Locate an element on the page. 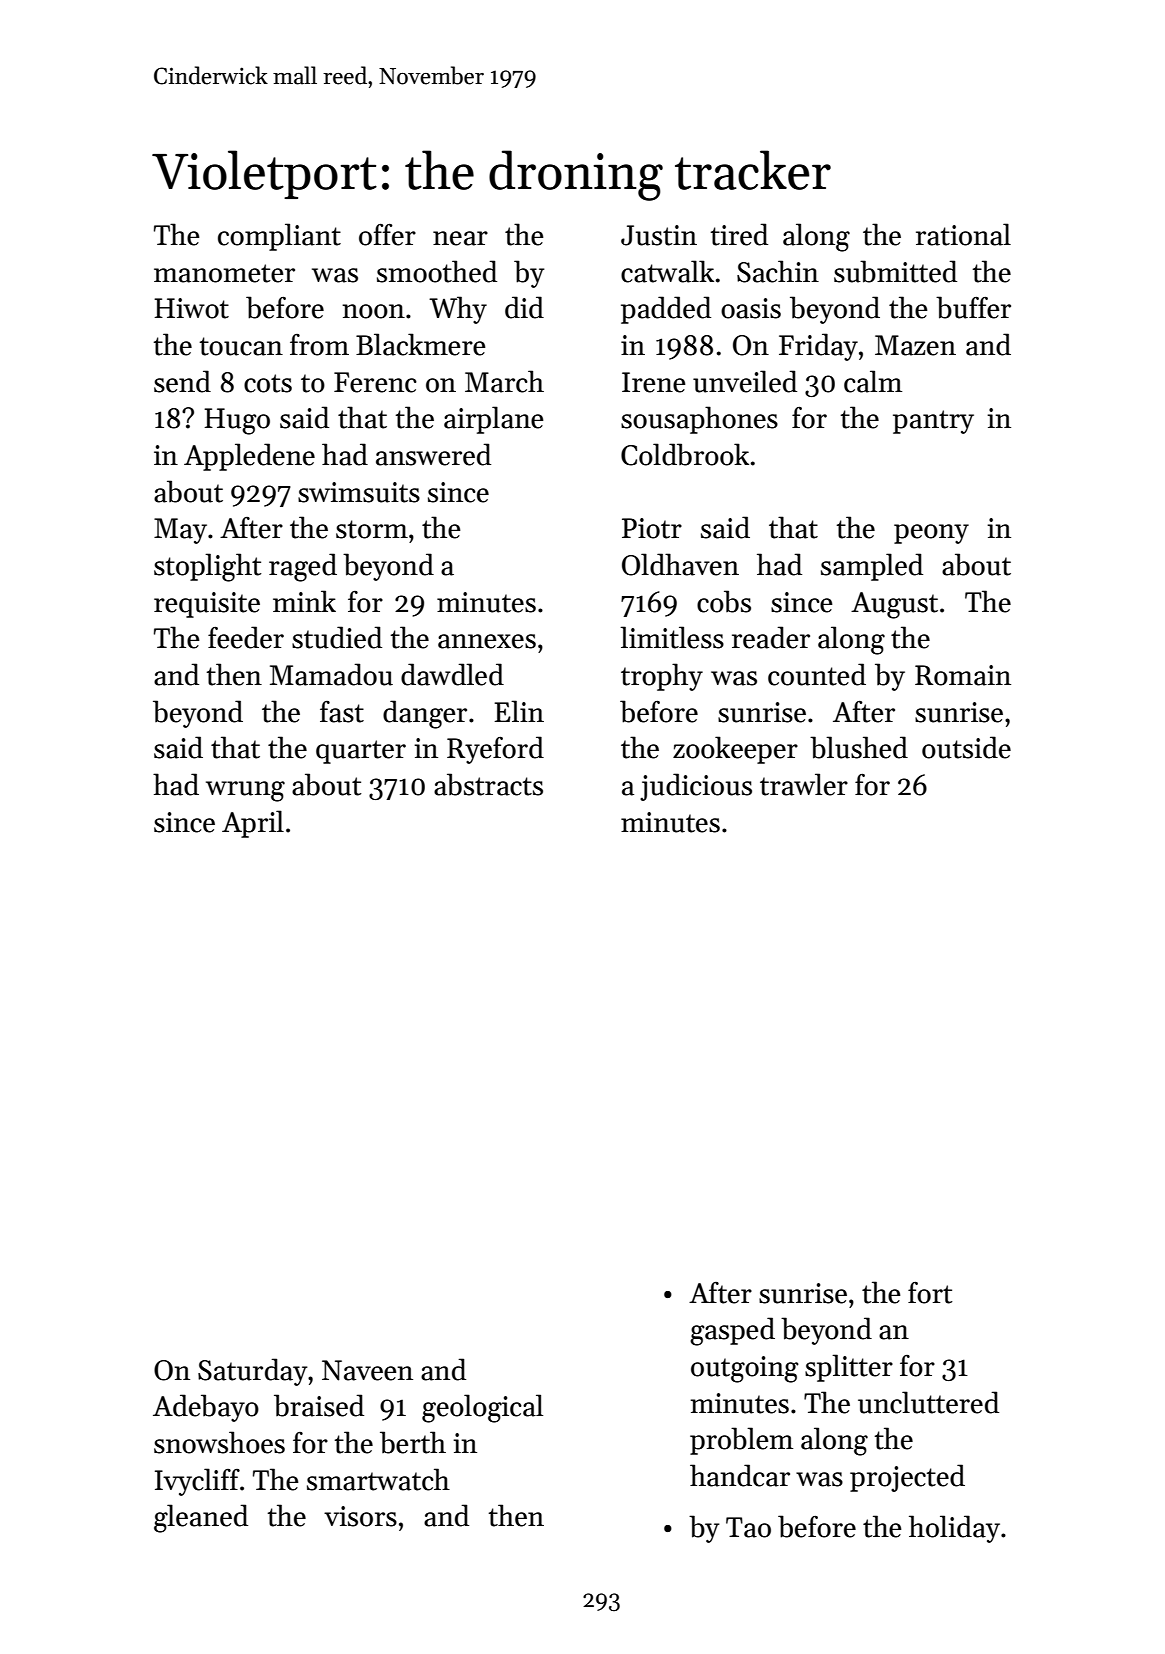 Image resolution: width=1165 pixels, height=1654 pixels. Romain is located at coordinates (963, 675).
